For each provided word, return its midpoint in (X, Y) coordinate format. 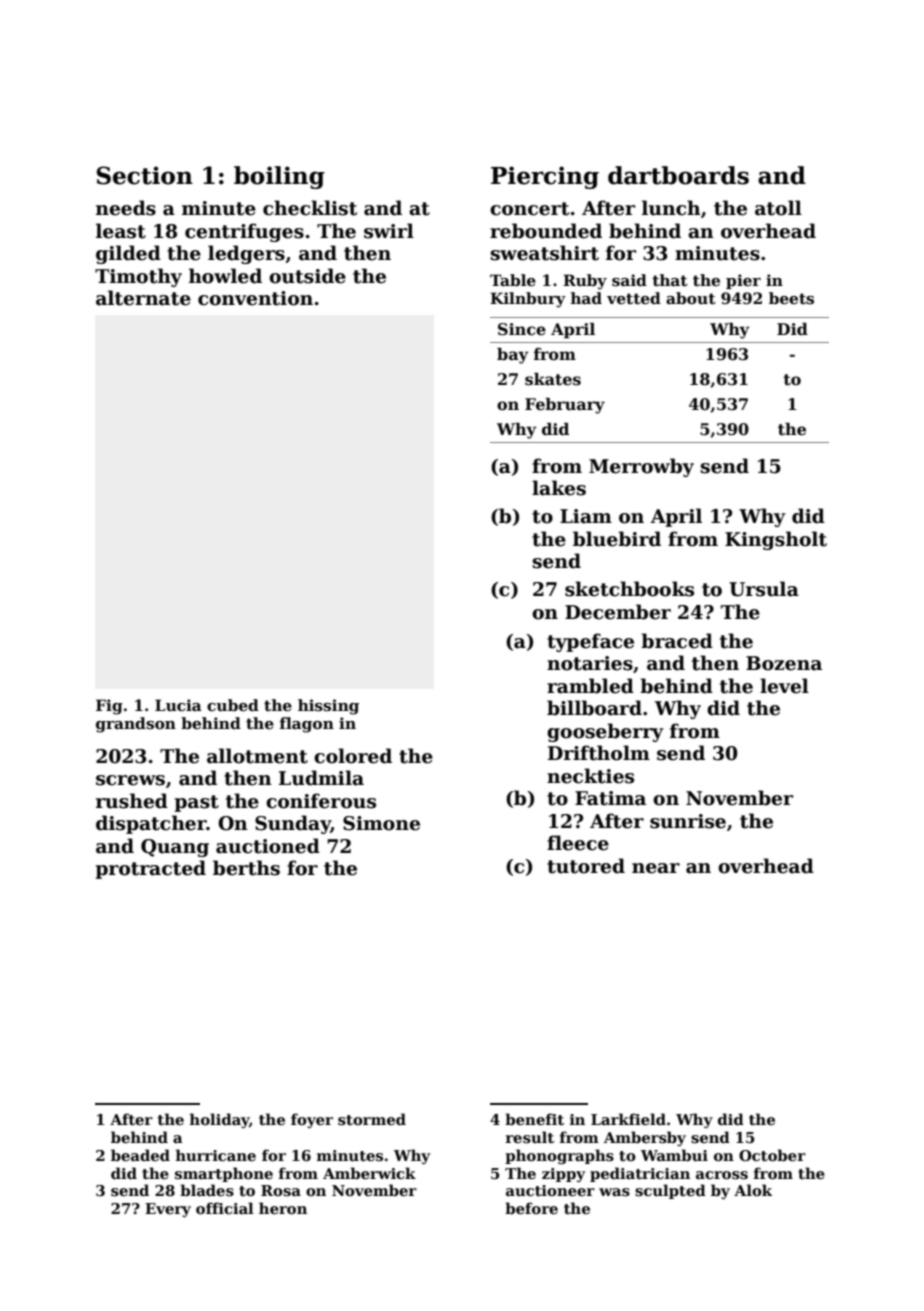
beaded (140, 1155)
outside (307, 276)
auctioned (268, 846)
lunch (671, 208)
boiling (279, 177)
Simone (381, 823)
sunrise (688, 821)
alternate (143, 298)
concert (529, 209)
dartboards (678, 175)
